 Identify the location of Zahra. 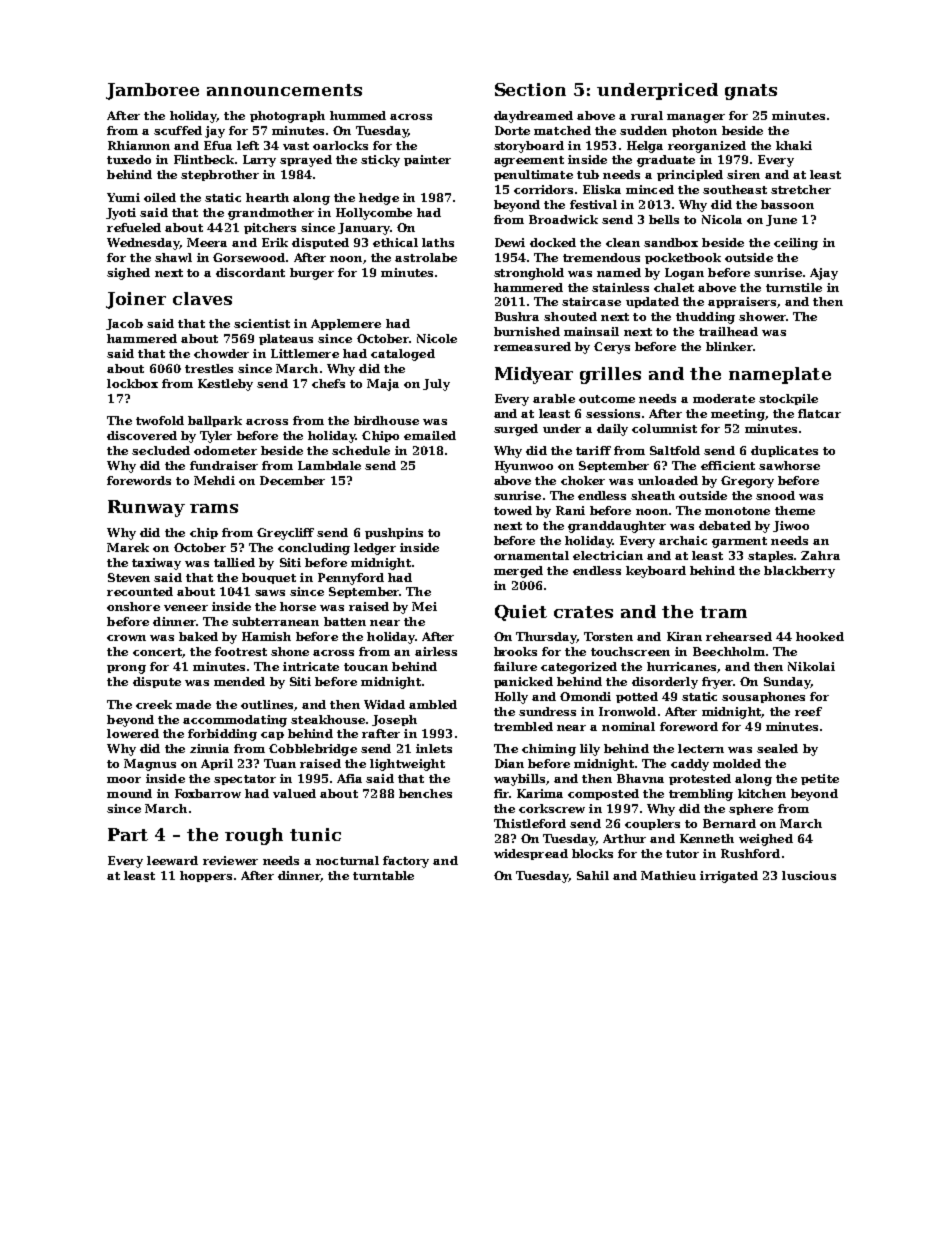
(820, 555).
